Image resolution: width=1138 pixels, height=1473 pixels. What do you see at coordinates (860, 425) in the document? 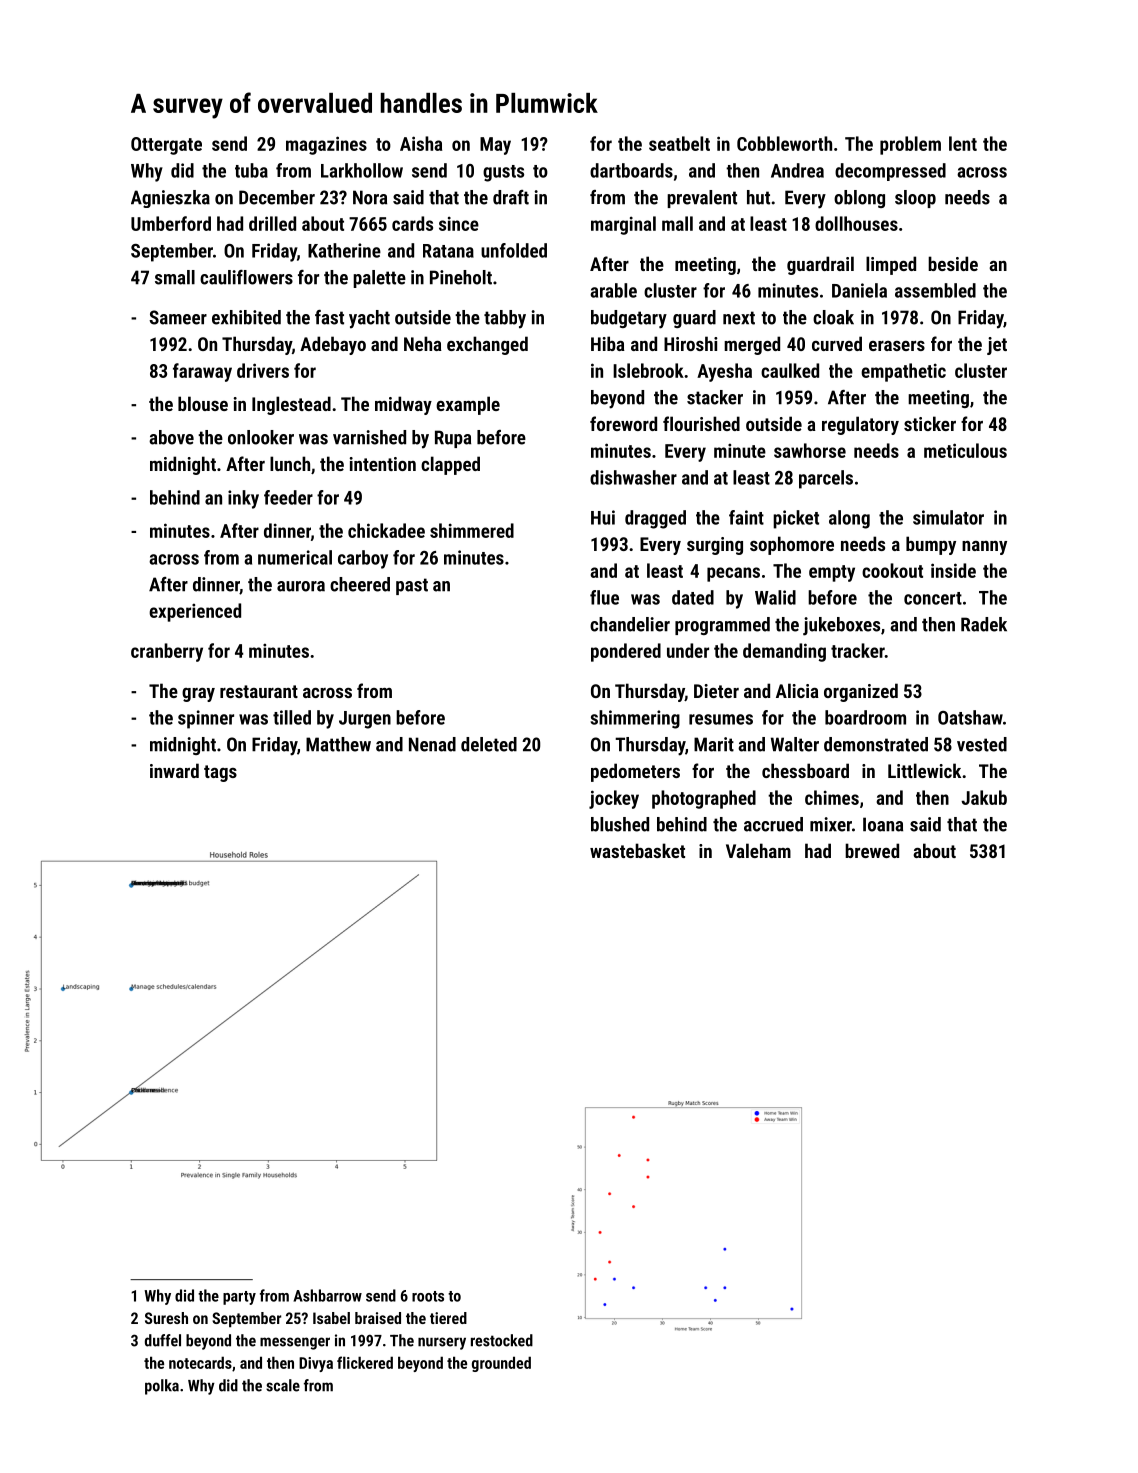
I see `regulatory` at bounding box center [860, 425].
